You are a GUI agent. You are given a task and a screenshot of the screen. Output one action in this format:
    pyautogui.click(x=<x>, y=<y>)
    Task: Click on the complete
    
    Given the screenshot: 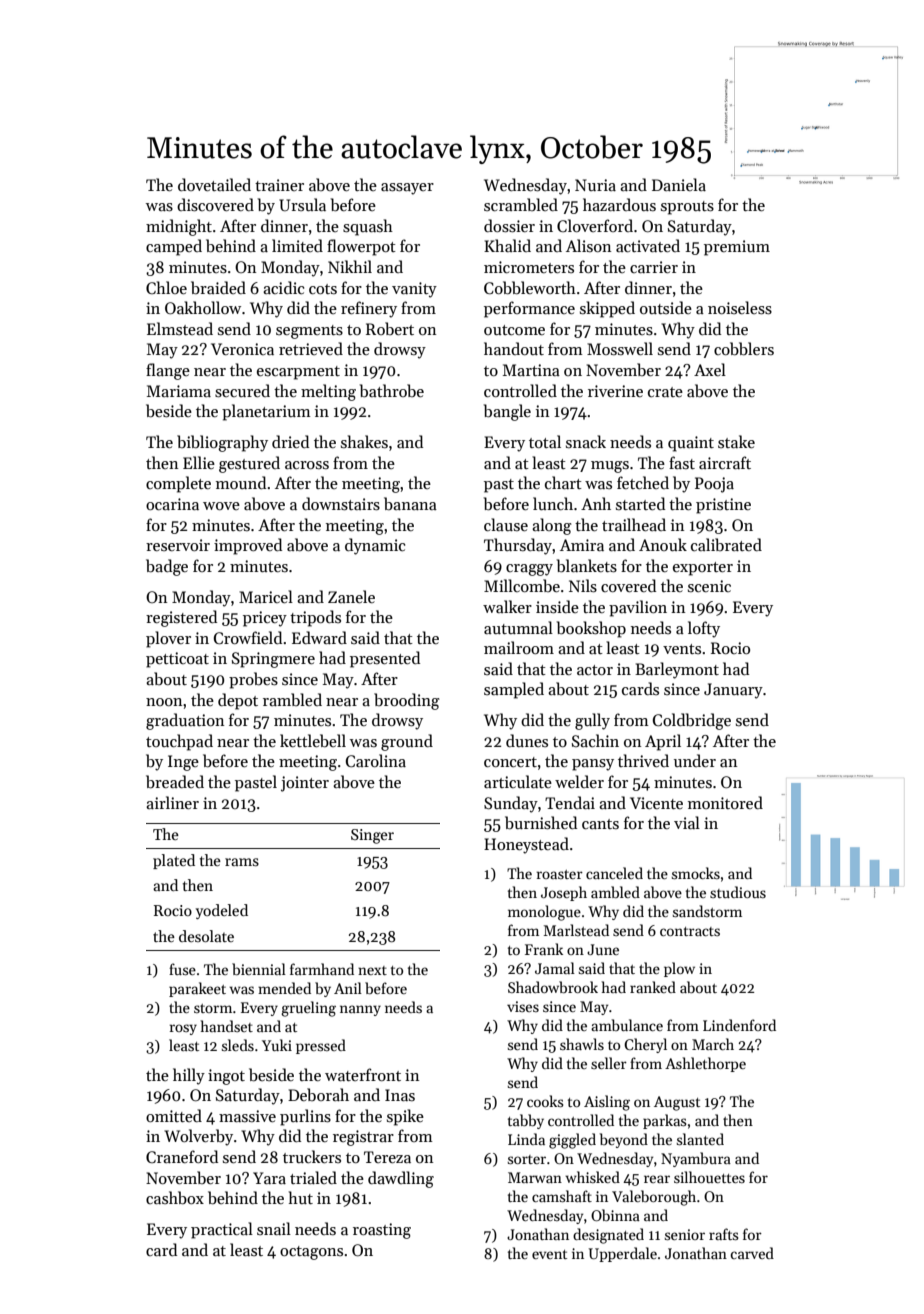 What is the action you would take?
    pyautogui.click(x=178, y=484)
